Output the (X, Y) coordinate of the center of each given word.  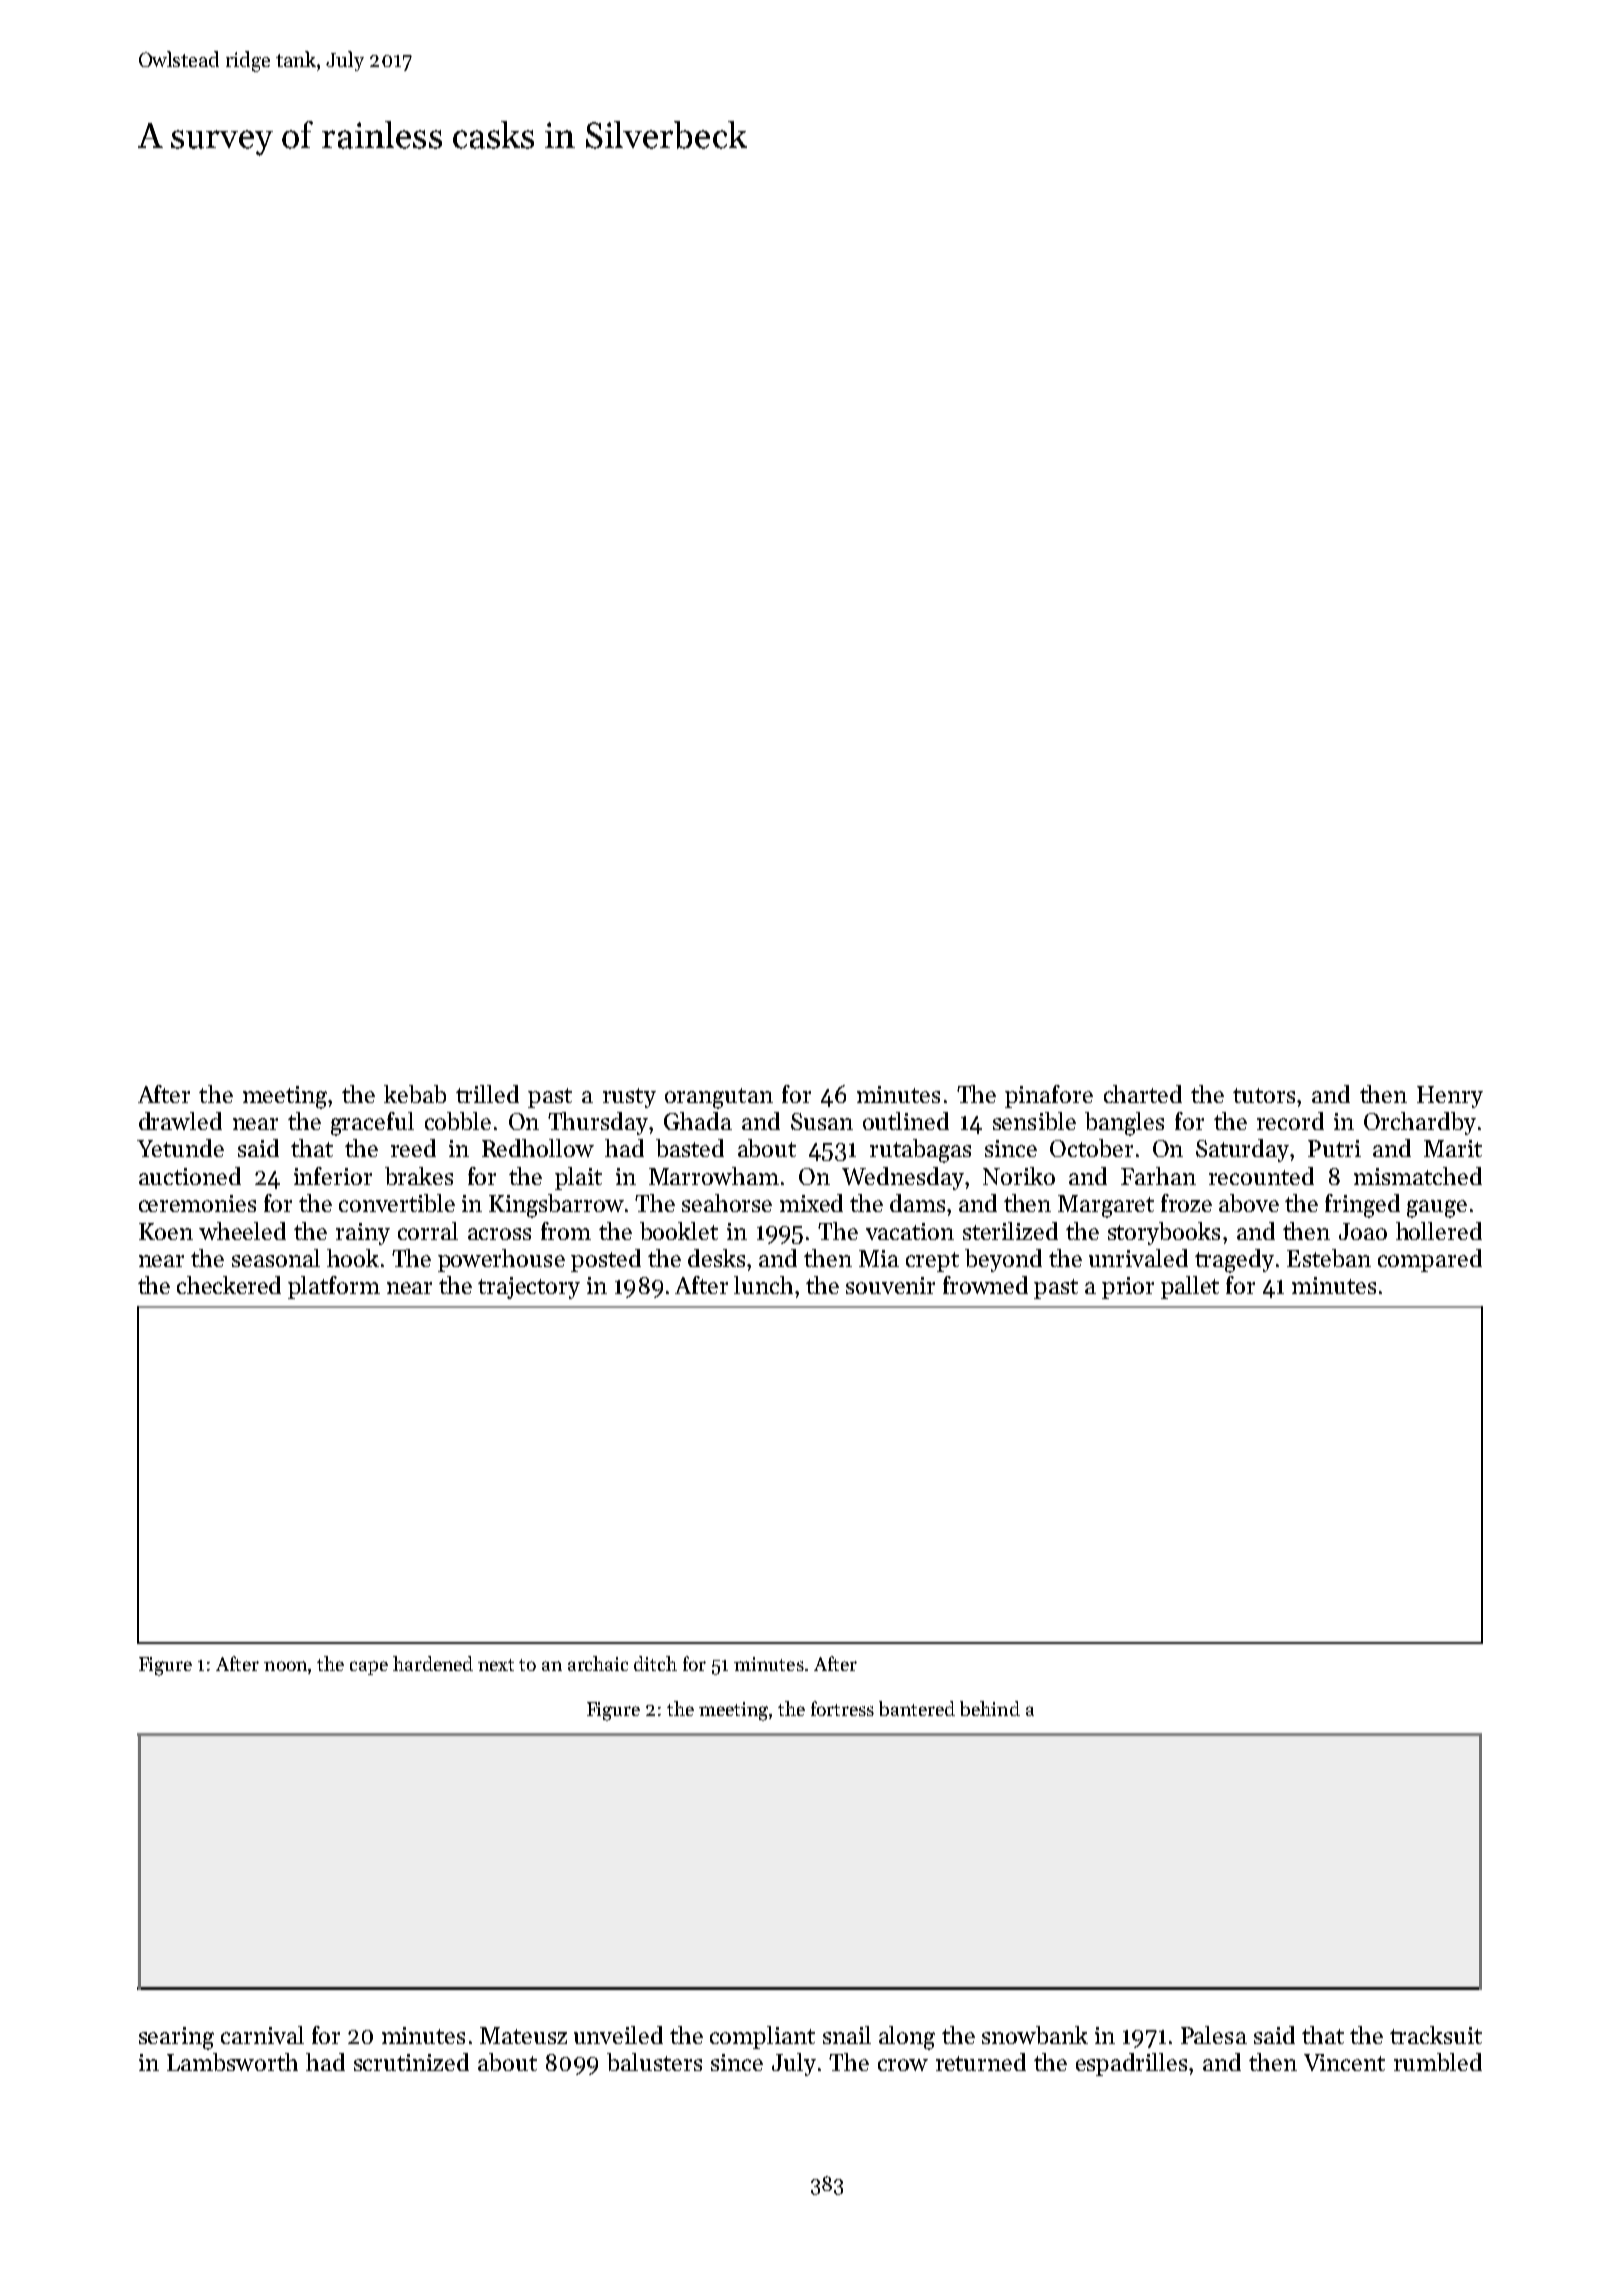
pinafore (1049, 1096)
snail (847, 2035)
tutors (1264, 1095)
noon (285, 1666)
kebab (415, 1094)
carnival (262, 2035)
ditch (655, 1663)
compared (1430, 1260)
